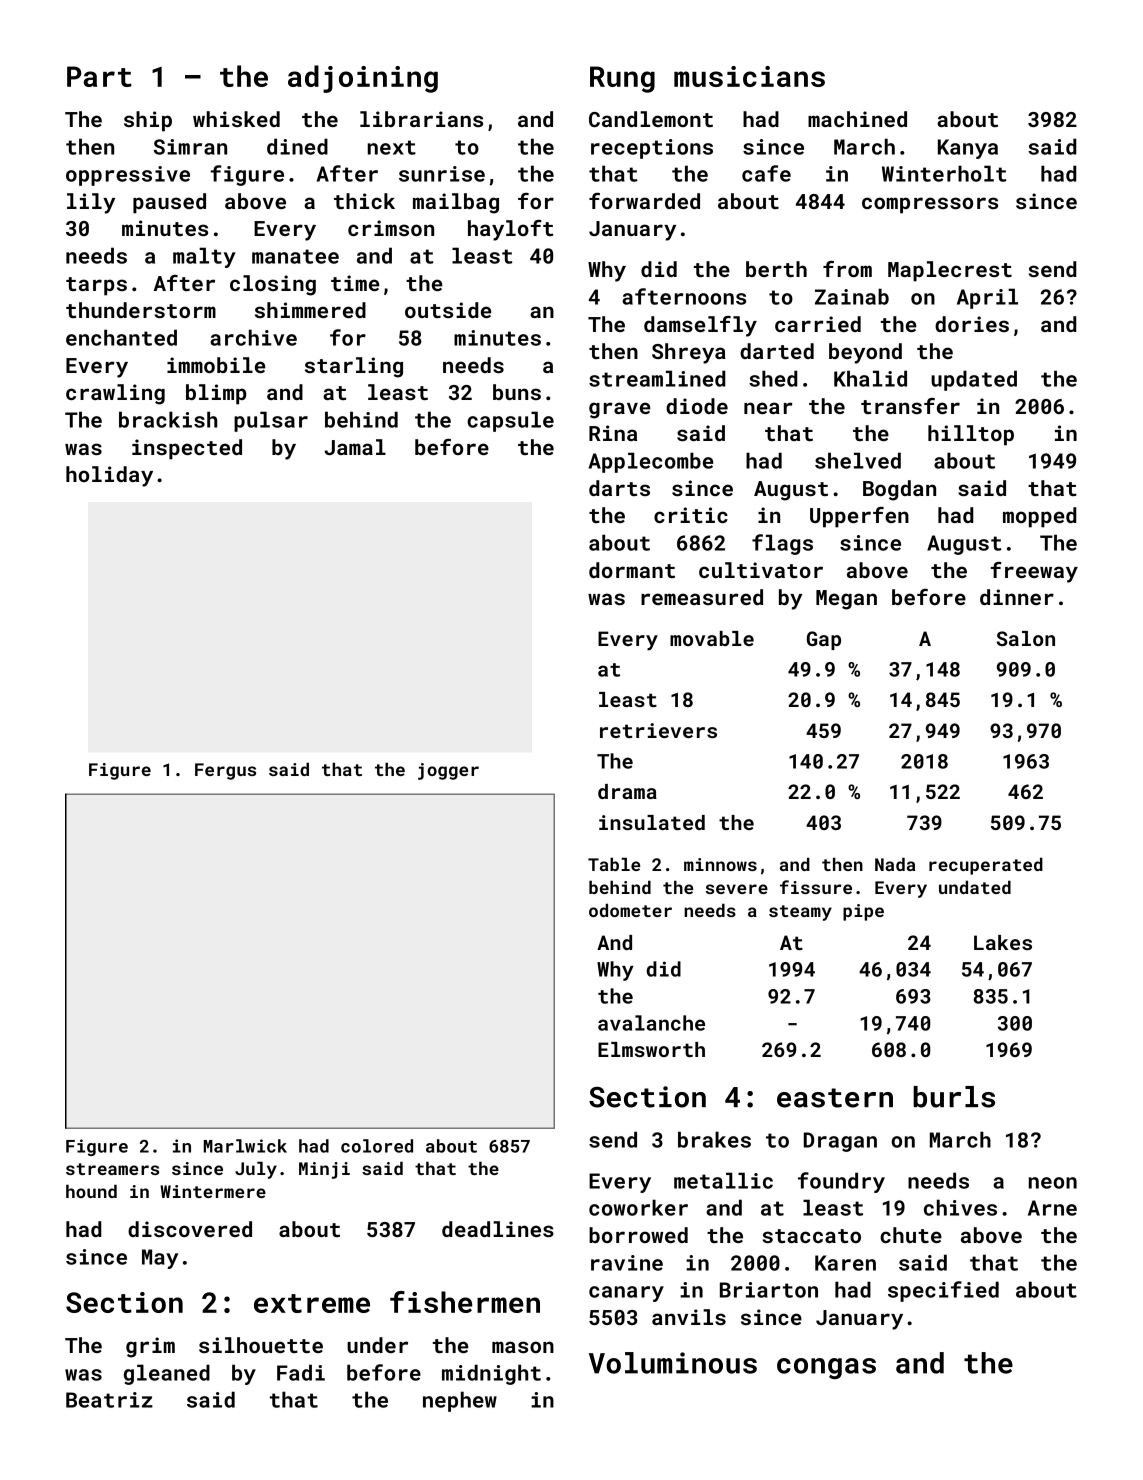  Describe the element at coordinates (816, 887) in the image. I see `fissure` at that location.
